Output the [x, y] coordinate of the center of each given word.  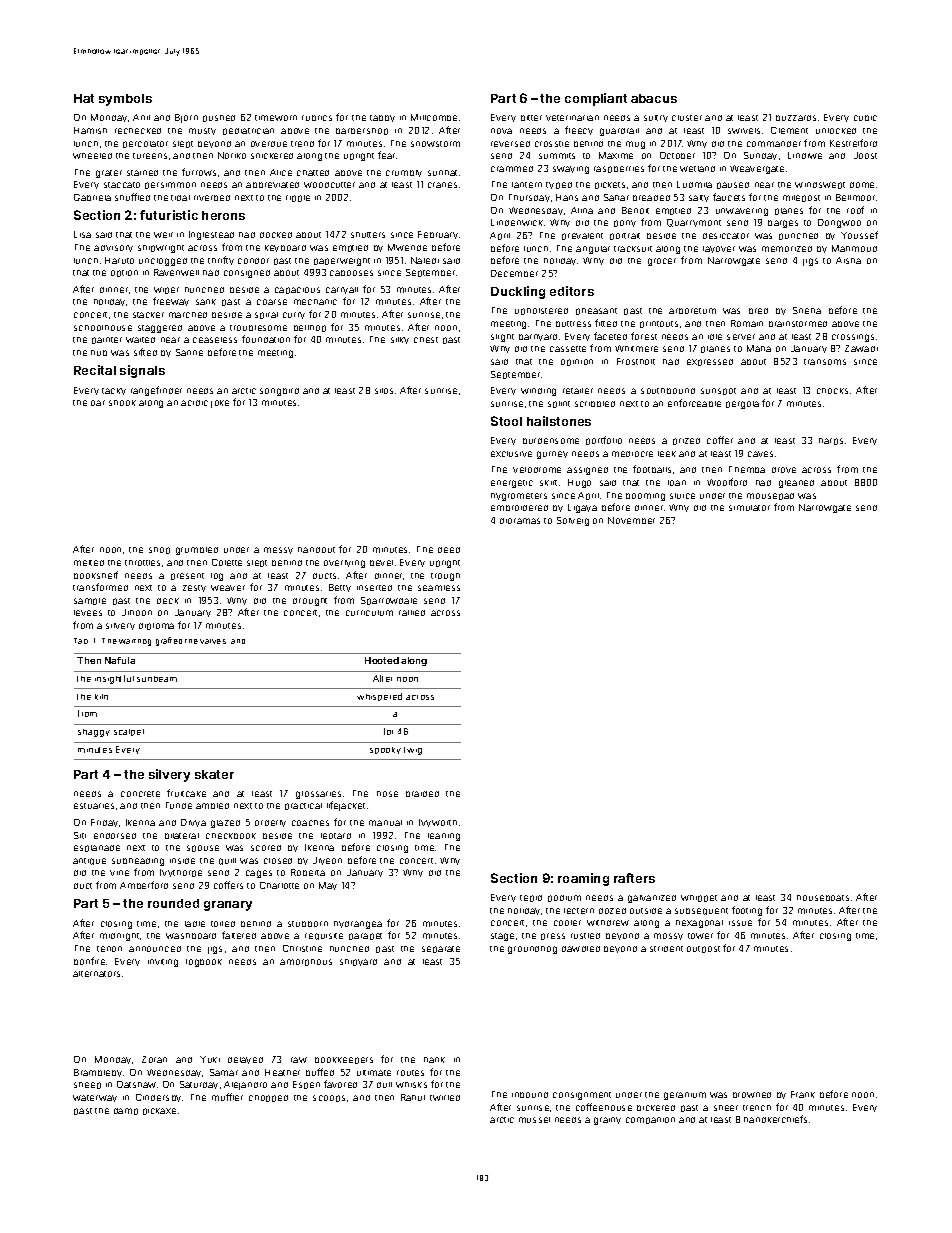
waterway [95, 1098]
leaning [444, 837]
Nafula [120, 660]
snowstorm [435, 144]
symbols [125, 100]
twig [413, 751]
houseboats [823, 898]
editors [572, 291]
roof [855, 210]
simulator [749, 508]
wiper [166, 290]
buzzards [796, 118]
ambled [212, 806]
